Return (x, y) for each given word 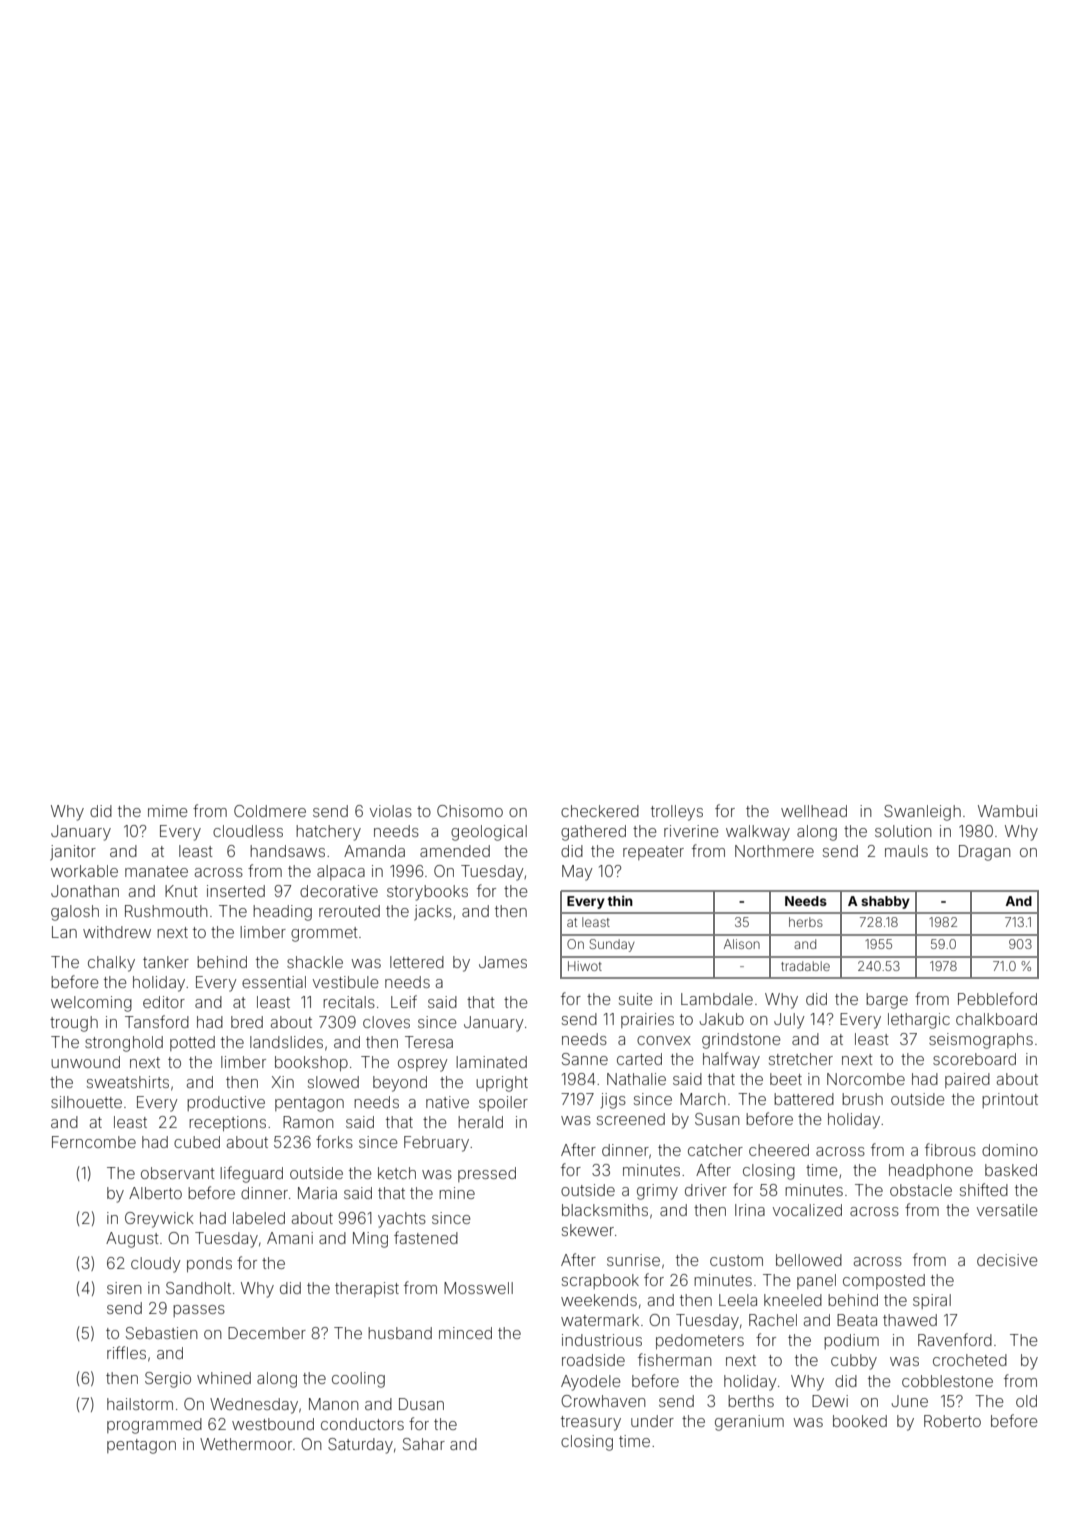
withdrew (117, 932)
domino (1010, 1150)
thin (620, 900)
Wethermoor (246, 1444)
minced (465, 1333)
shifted (984, 1189)
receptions (227, 1123)
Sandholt (198, 1288)
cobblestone (947, 1381)
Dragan (985, 853)
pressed (487, 1174)
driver (706, 1190)
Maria (317, 1193)
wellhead (814, 811)
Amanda (374, 851)
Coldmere (270, 811)
